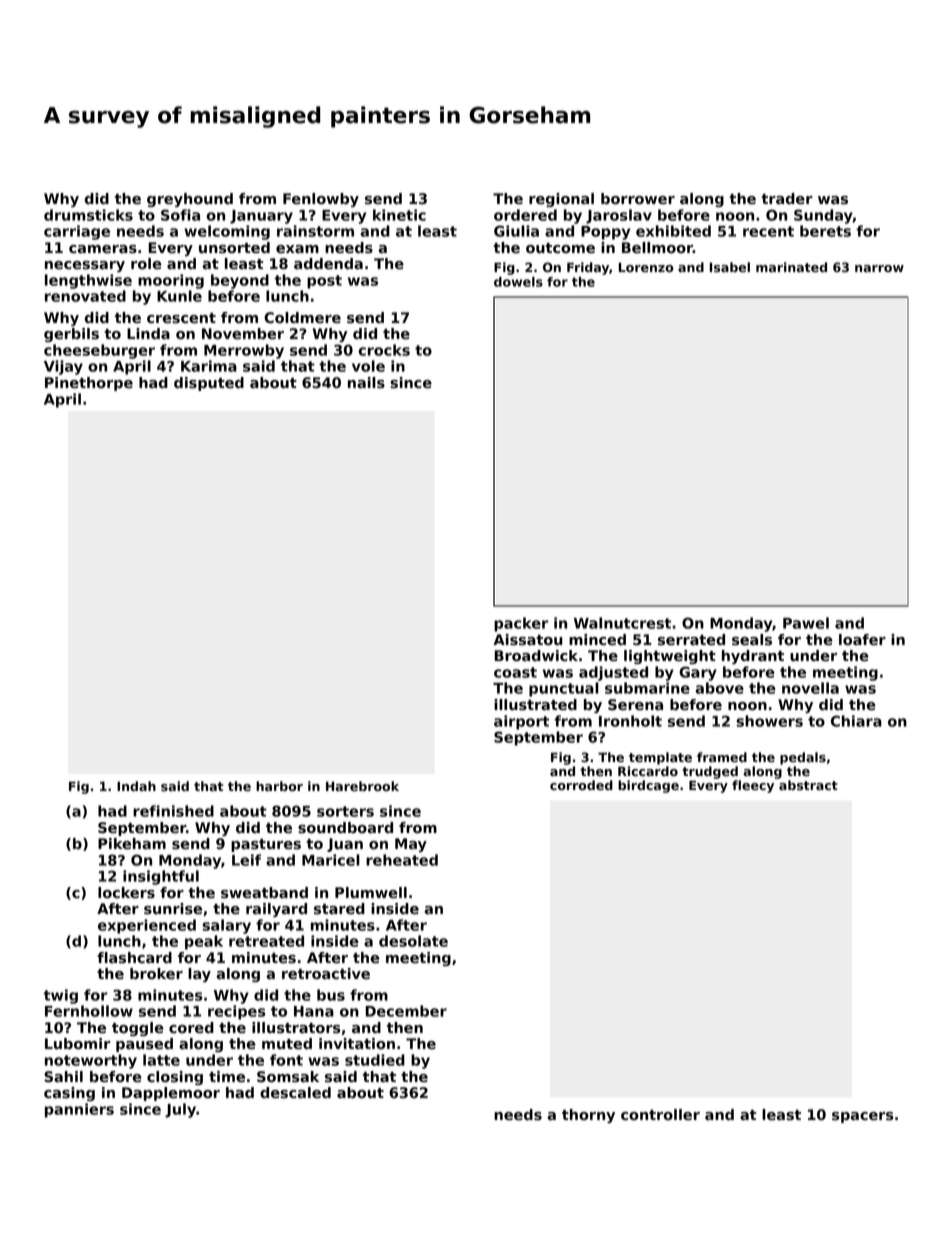  What do you see at coordinates (89, 384) in the screenshot?
I see `Pinethorpe` at bounding box center [89, 384].
